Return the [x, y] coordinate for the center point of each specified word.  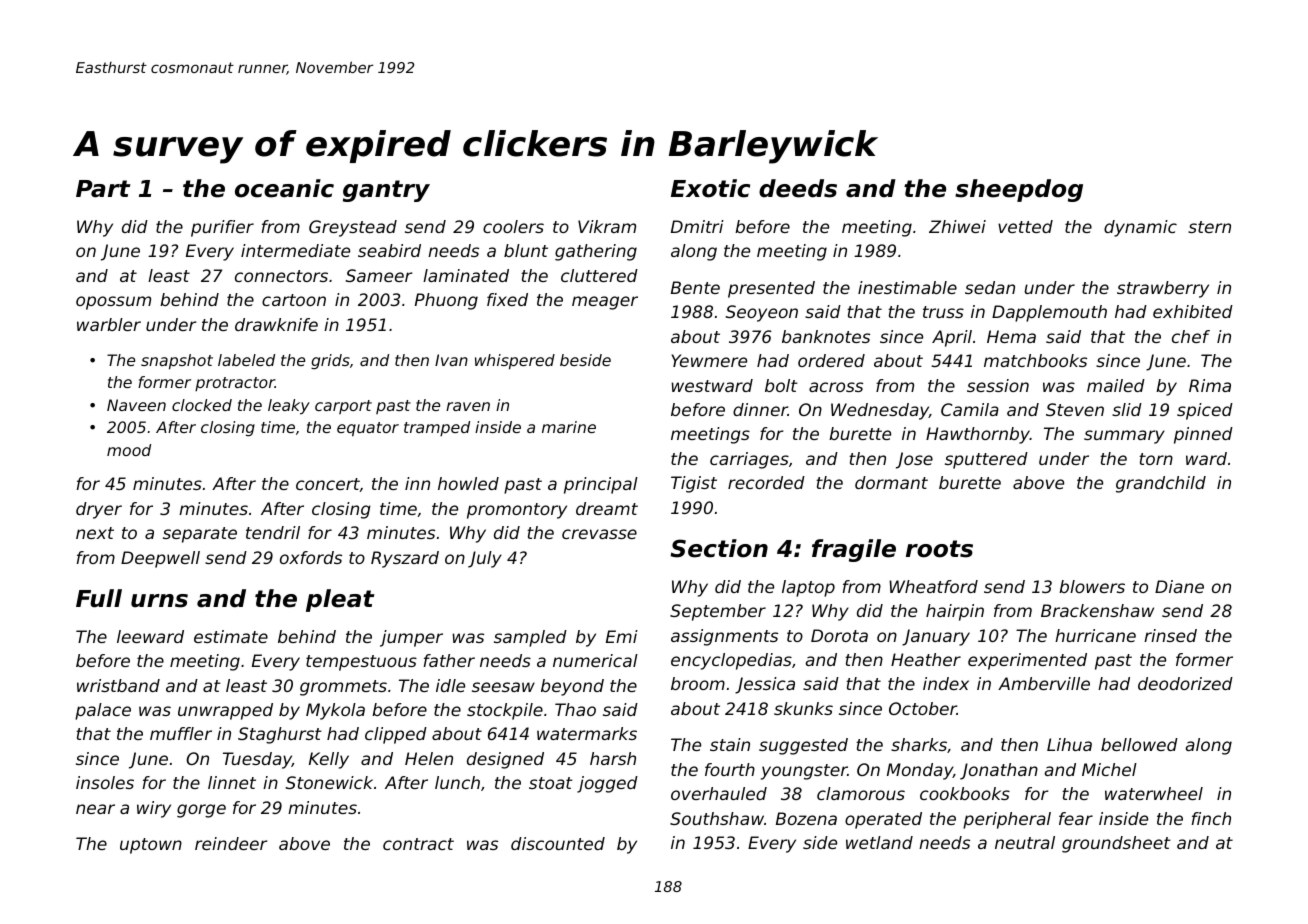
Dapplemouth [1049, 313]
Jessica [765, 685]
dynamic [1140, 228]
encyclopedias [731, 661]
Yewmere [709, 360]
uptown [151, 846]
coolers [513, 226]
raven [468, 406]
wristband [118, 685]
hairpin [955, 612]
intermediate [295, 250]
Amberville [1044, 683]
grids [330, 361]
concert [328, 484]
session [998, 385]
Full [99, 598]
